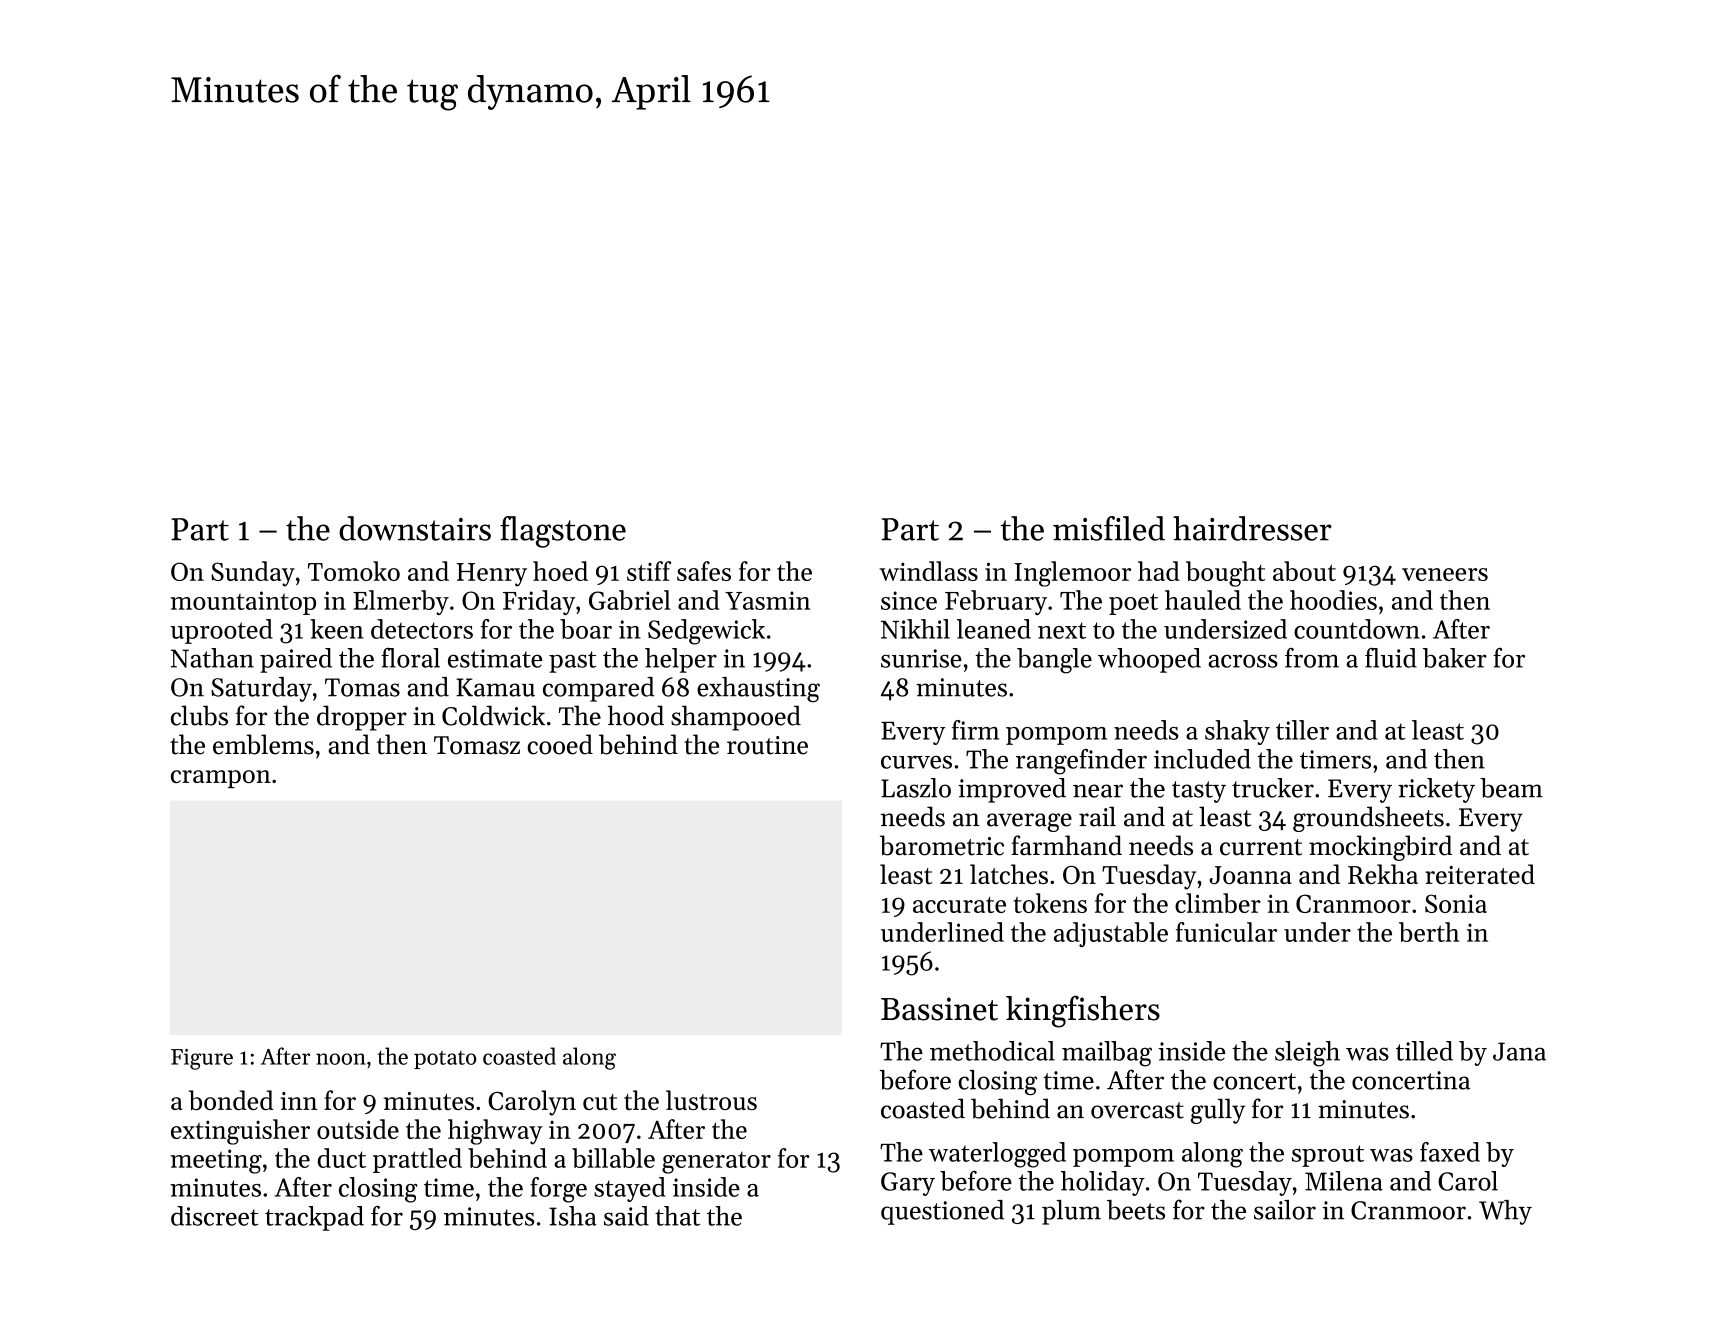  I want to click on routine, so click(767, 745).
